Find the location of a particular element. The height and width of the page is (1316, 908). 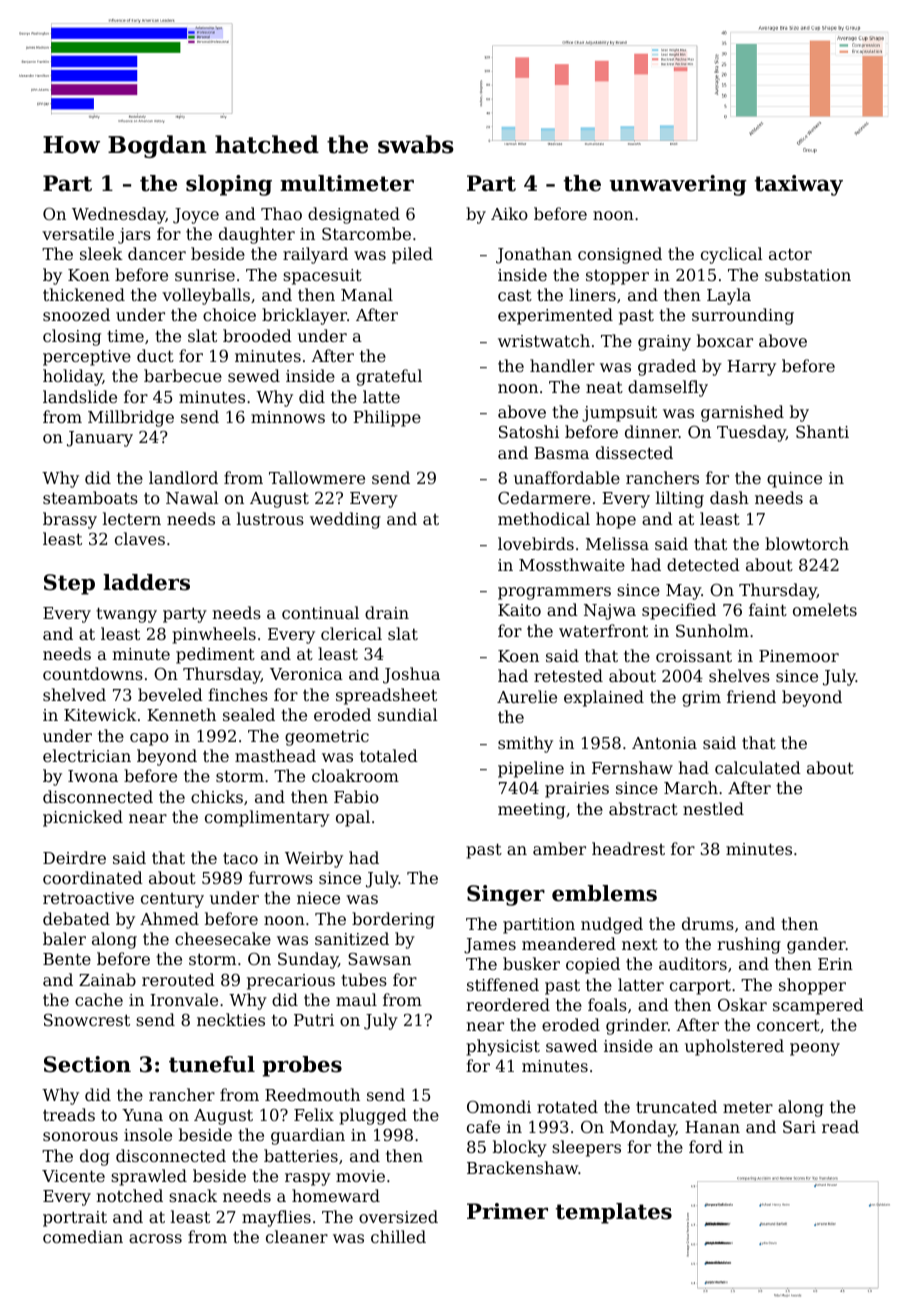

Philippe is located at coordinates (387, 418).
